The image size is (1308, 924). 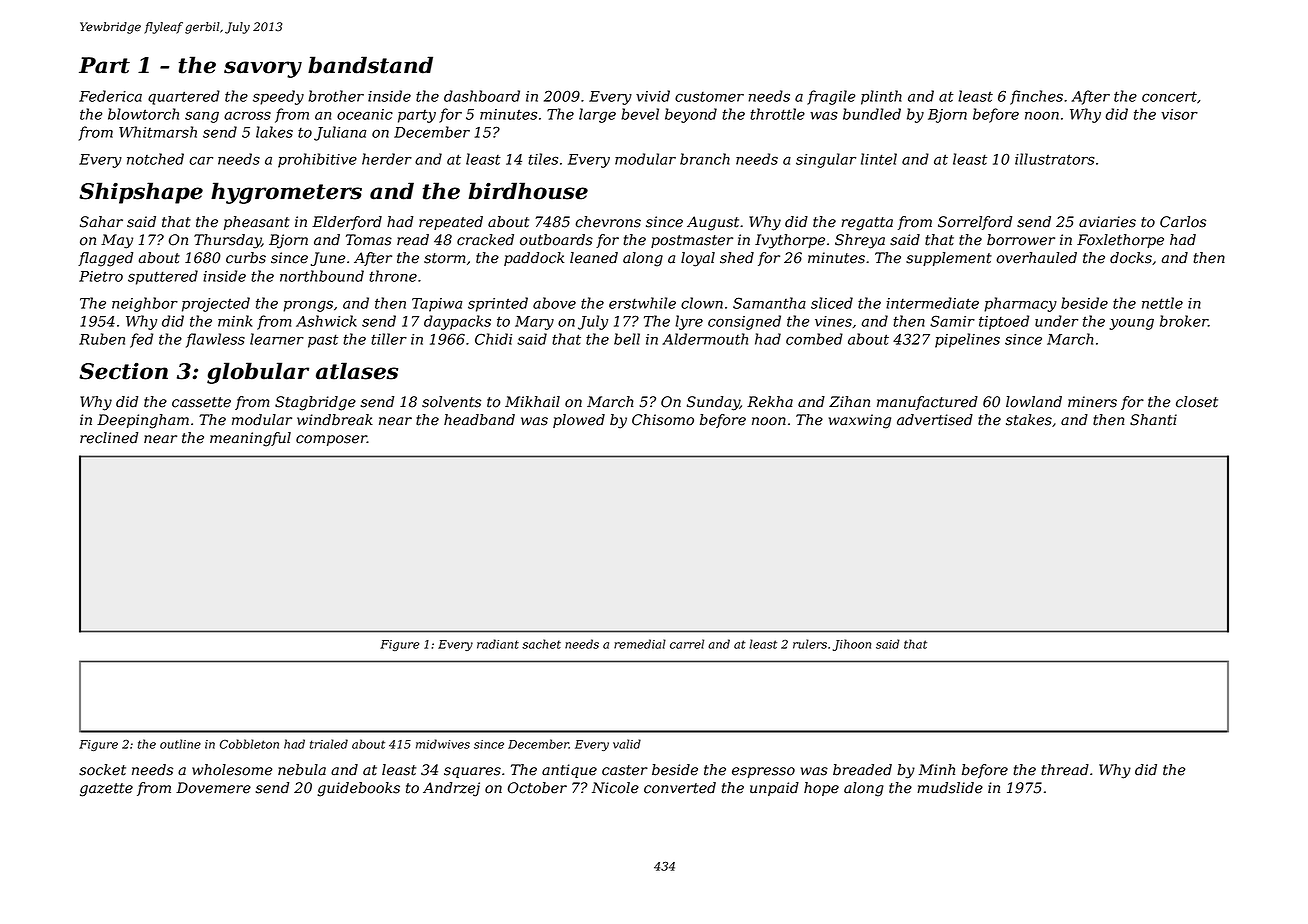 What do you see at coordinates (663, 420) in the screenshot?
I see `Chisomo` at bounding box center [663, 420].
